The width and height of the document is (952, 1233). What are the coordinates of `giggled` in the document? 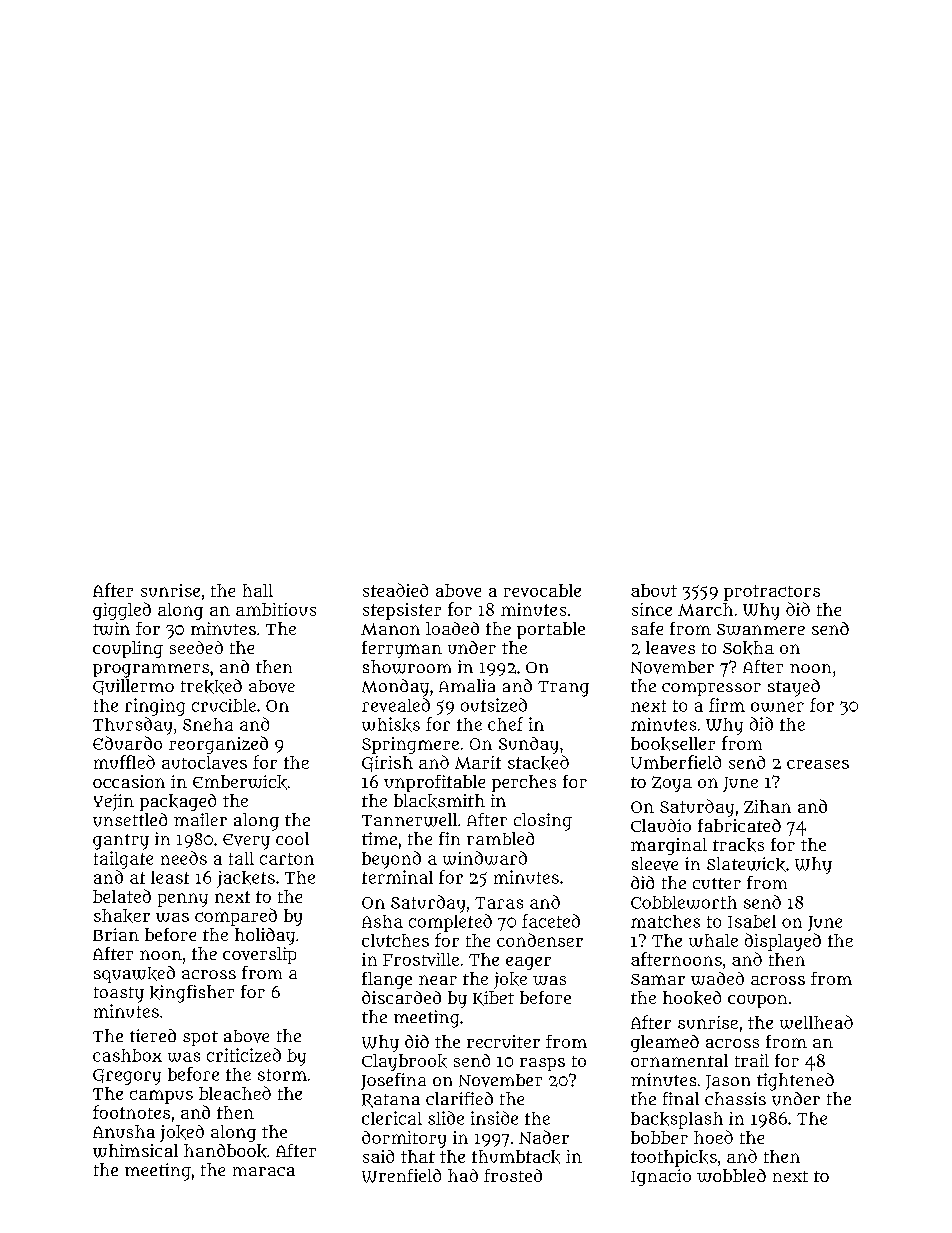 It's located at (122, 611).
